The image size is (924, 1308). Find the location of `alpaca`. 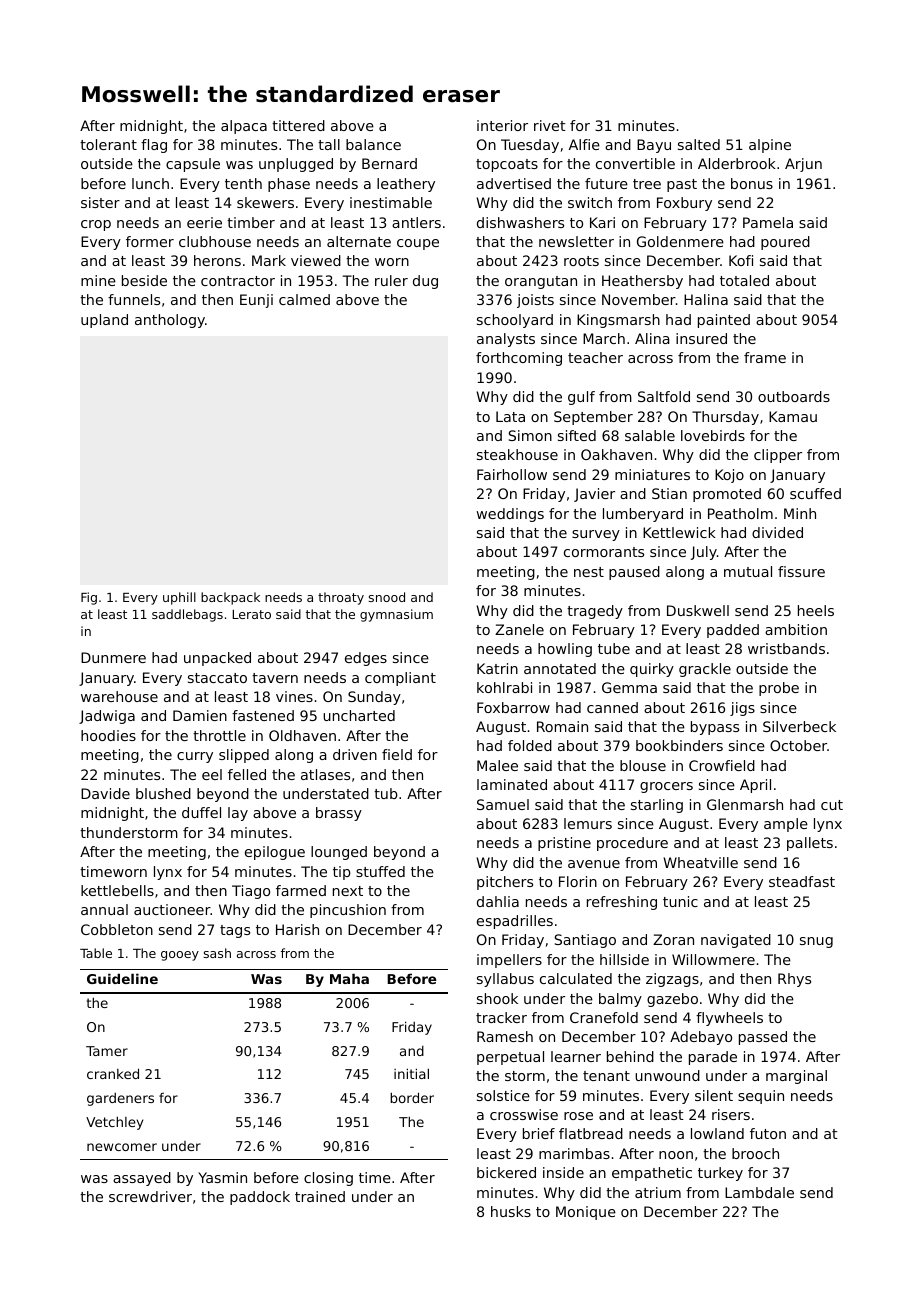

alpaca is located at coordinates (244, 127).
